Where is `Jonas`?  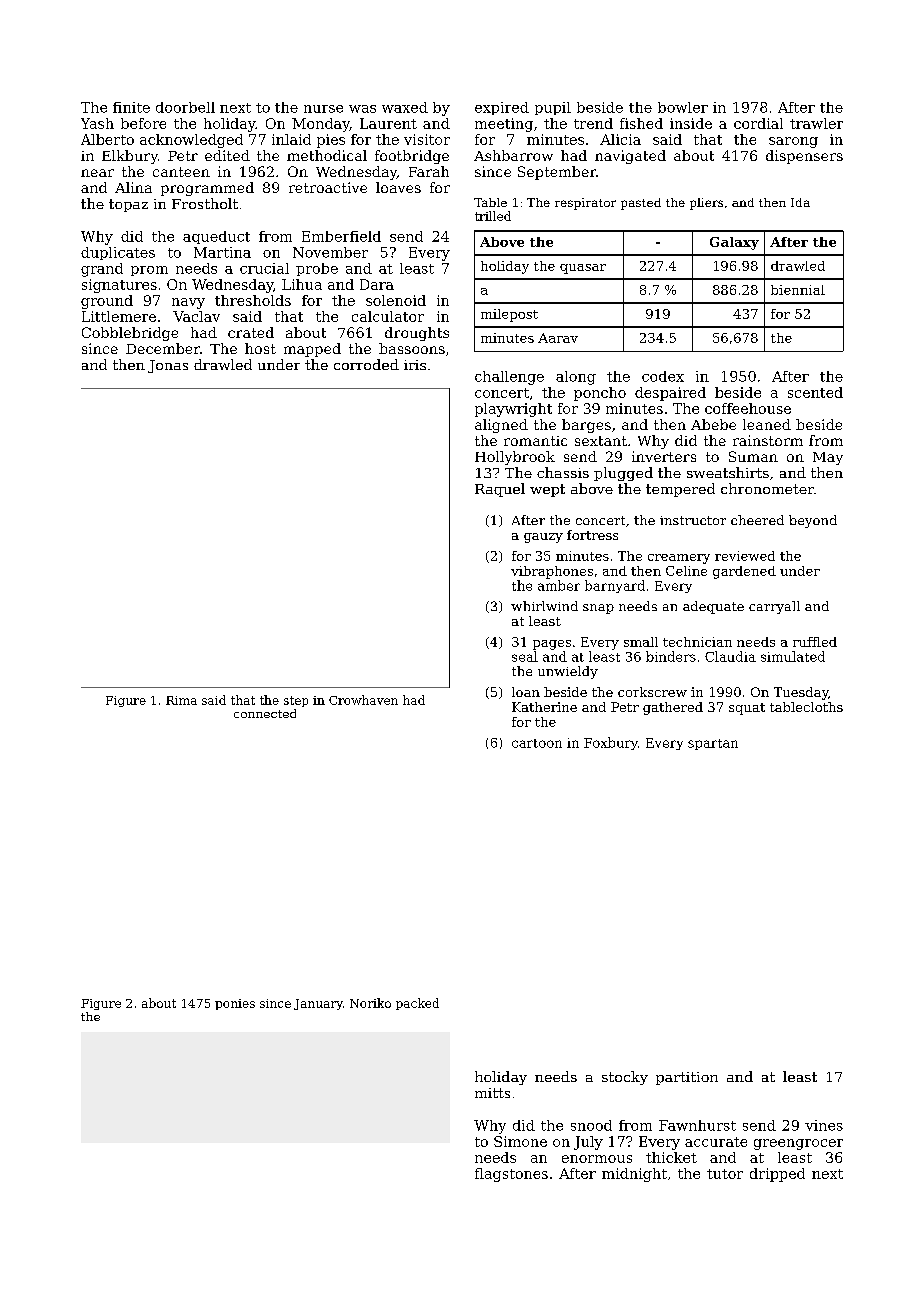 Jonas is located at coordinates (168, 366).
